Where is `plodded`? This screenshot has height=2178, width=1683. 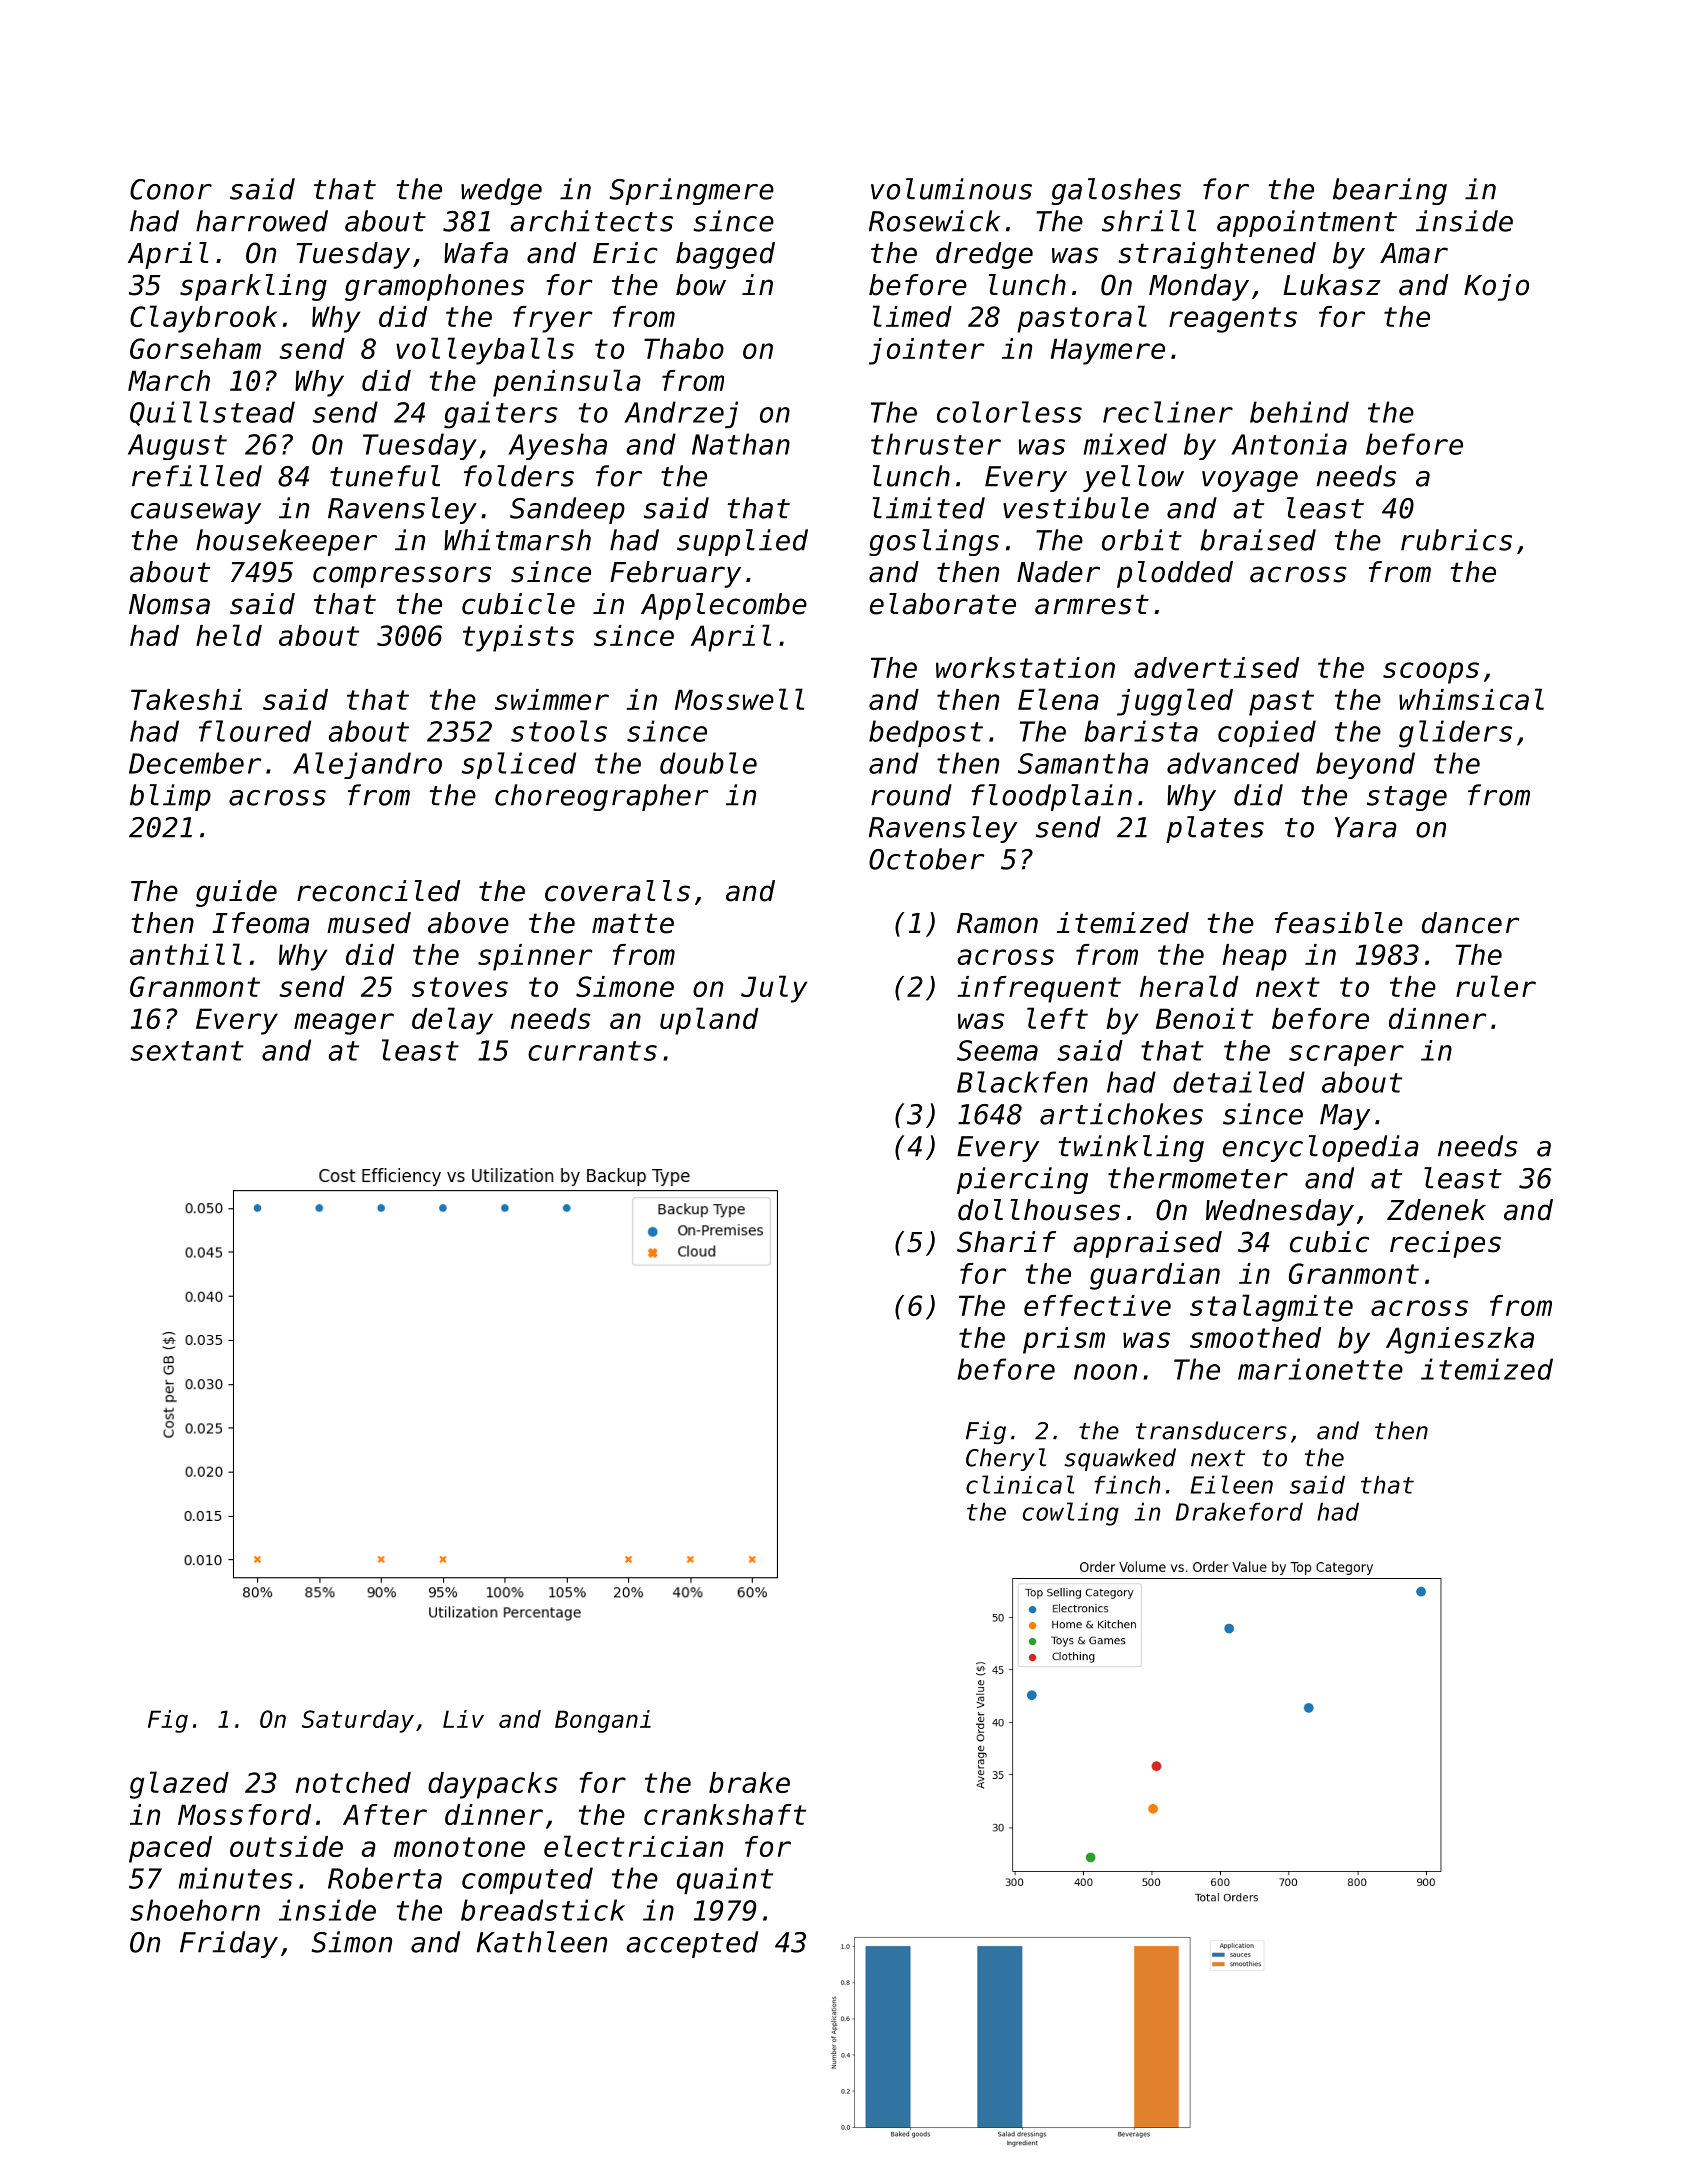
plodded is located at coordinates (1175, 574).
